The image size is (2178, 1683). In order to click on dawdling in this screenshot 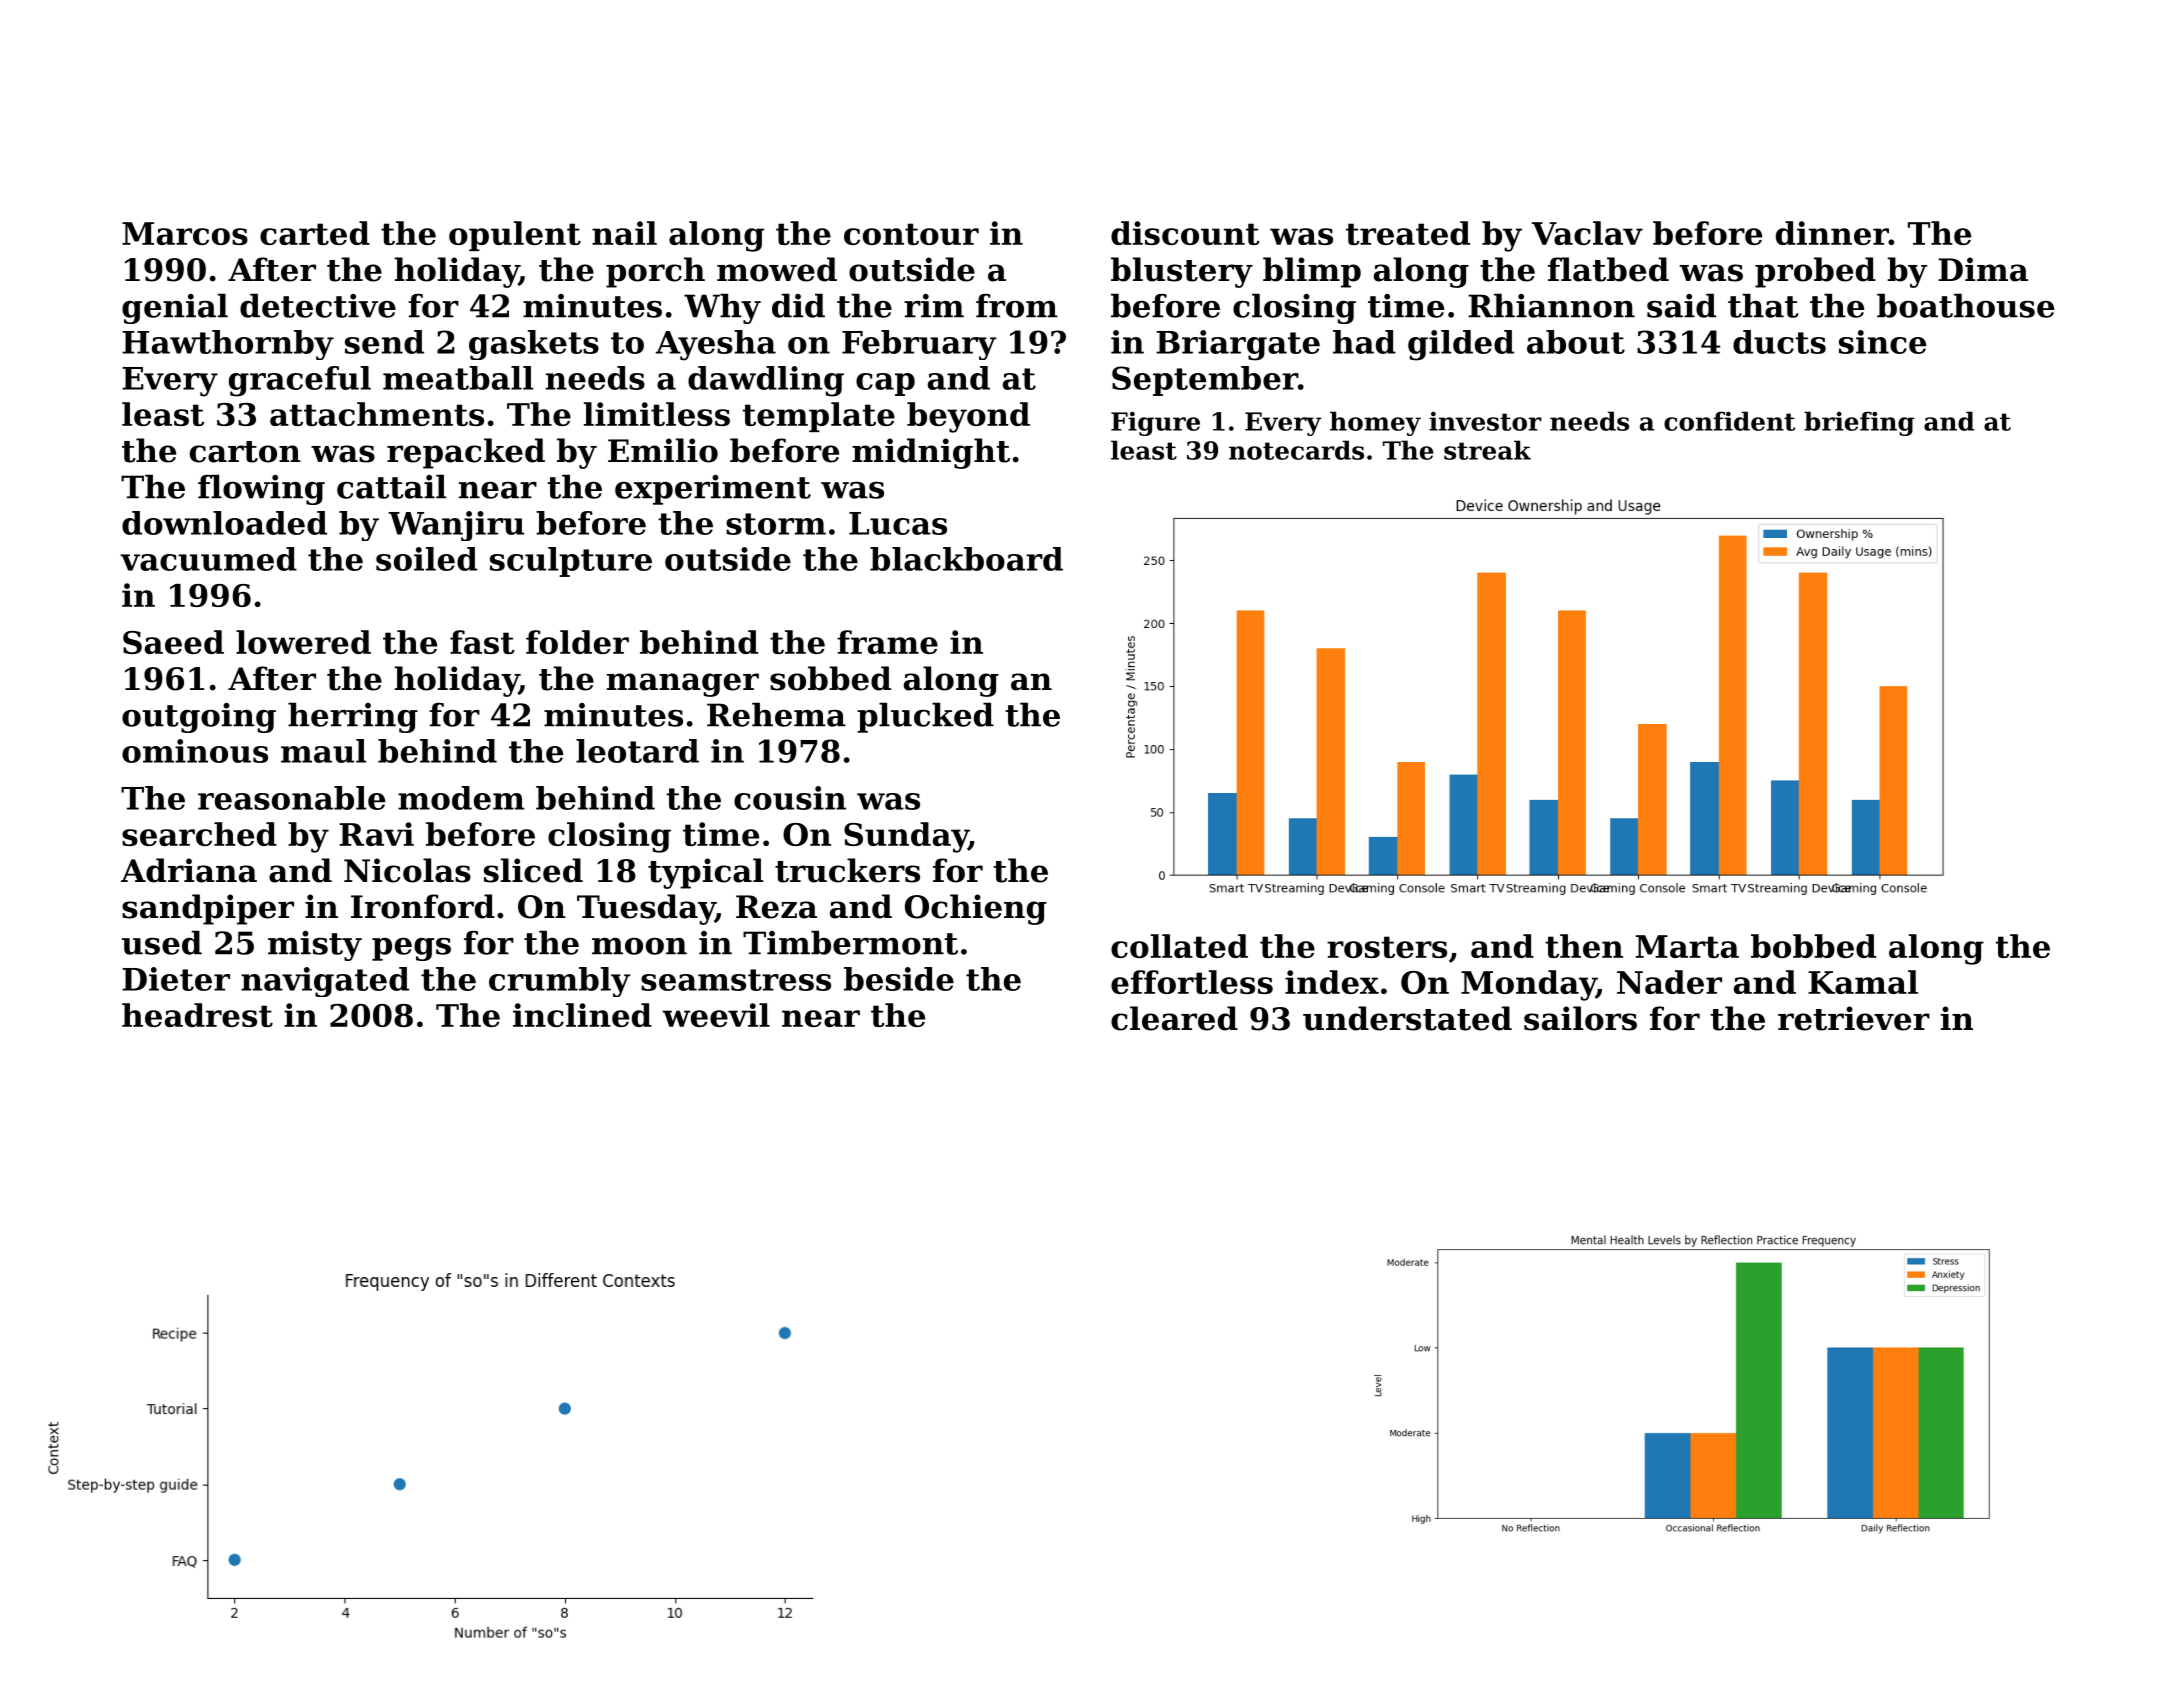, I will do `click(766, 381)`.
